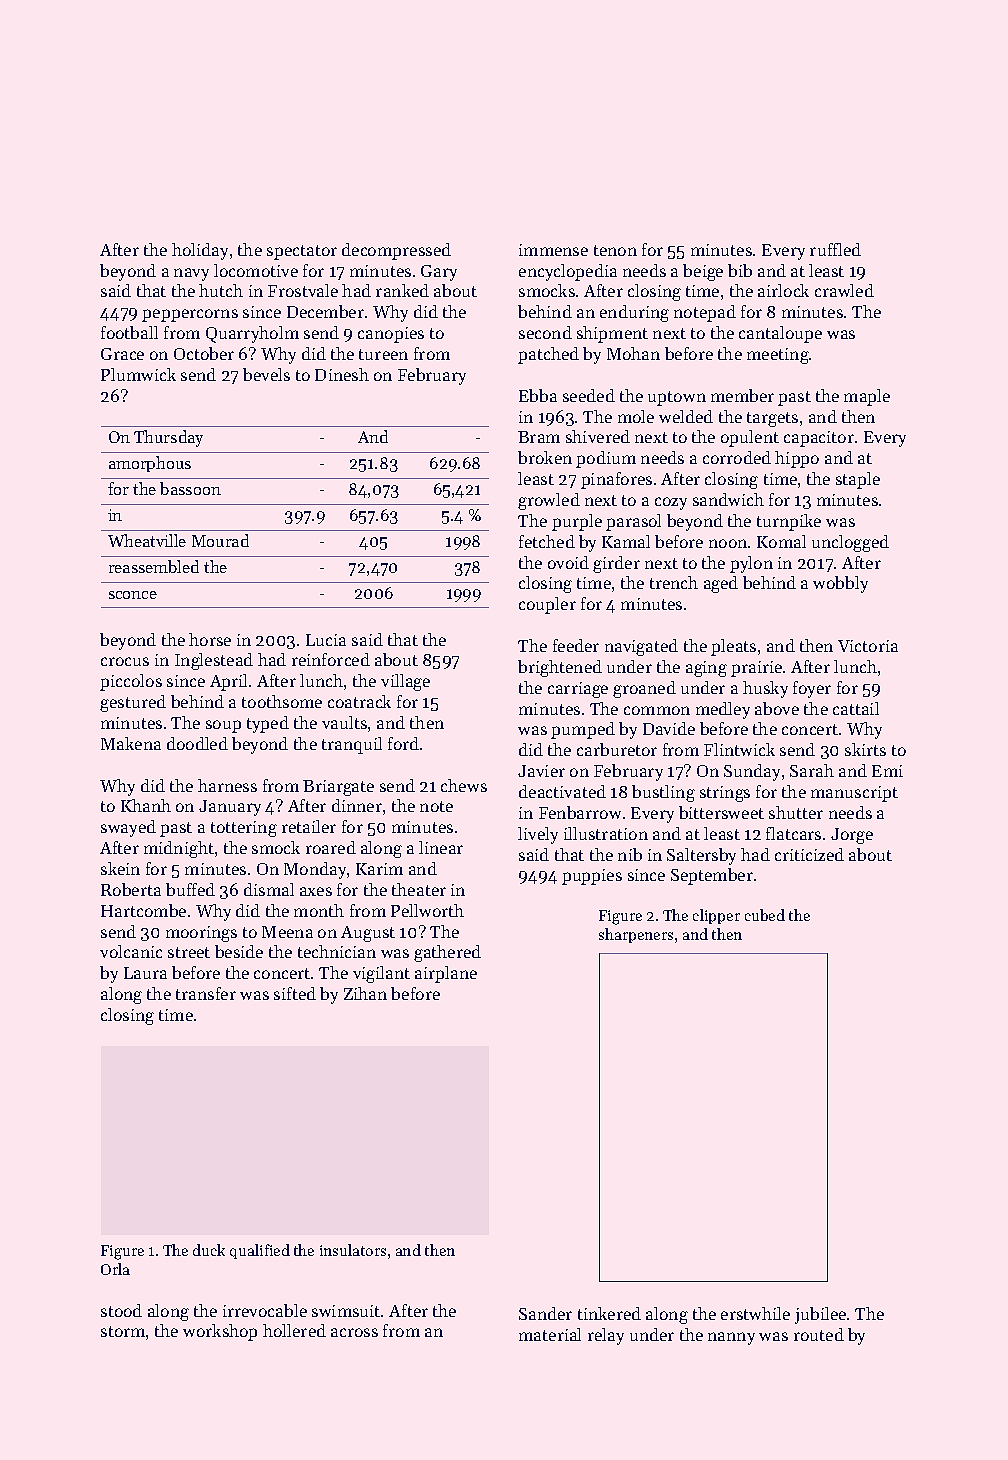  What do you see at coordinates (294, 1330) in the page?
I see `hollered` at bounding box center [294, 1330].
